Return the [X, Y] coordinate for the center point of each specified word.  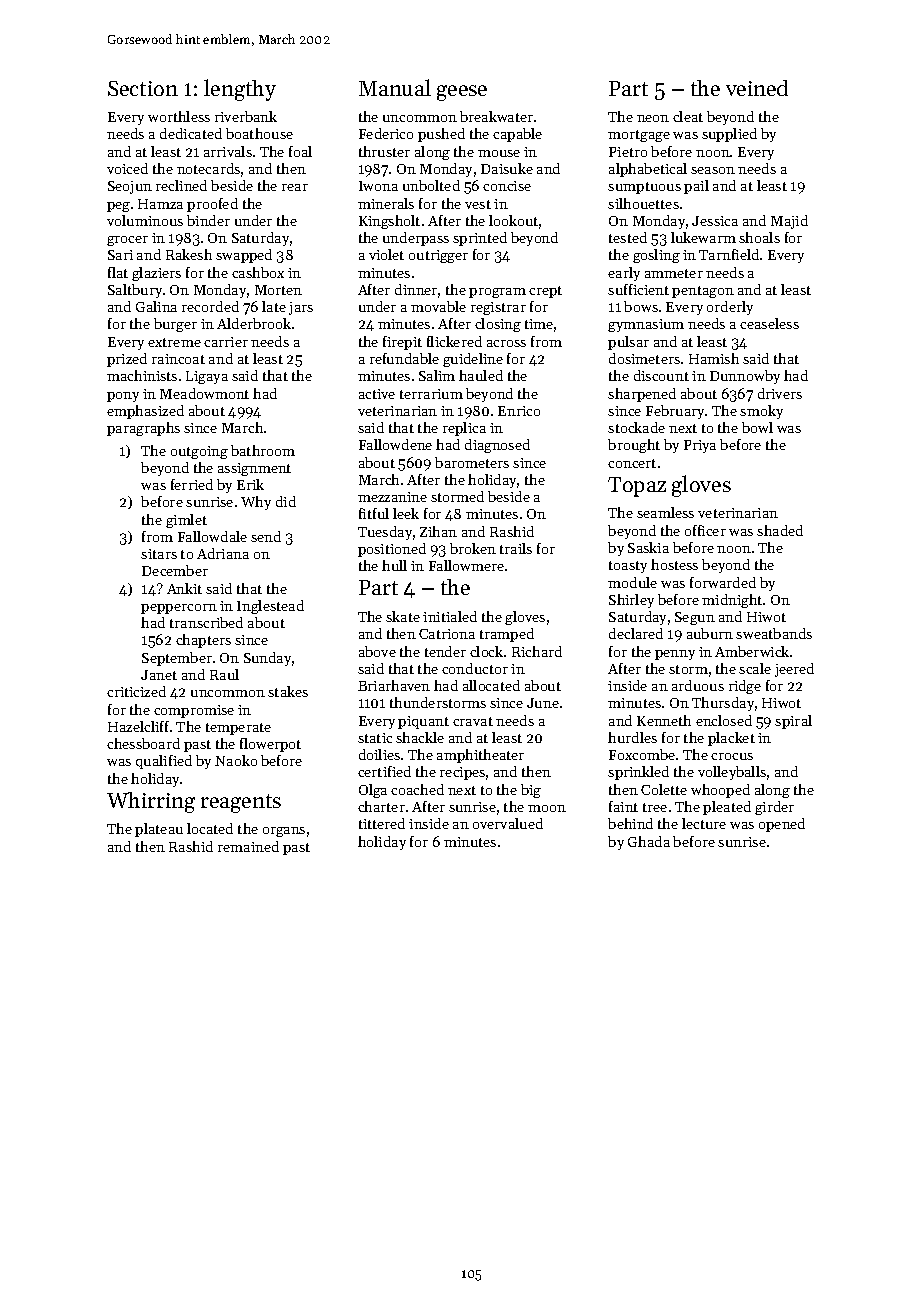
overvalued [508, 823]
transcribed [206, 622]
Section [143, 88]
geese [462, 93]
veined [757, 88]
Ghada [649, 841]
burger [175, 325]
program [497, 293]
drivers [780, 393]
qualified [164, 762]
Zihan [438, 531]
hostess [674, 564]
